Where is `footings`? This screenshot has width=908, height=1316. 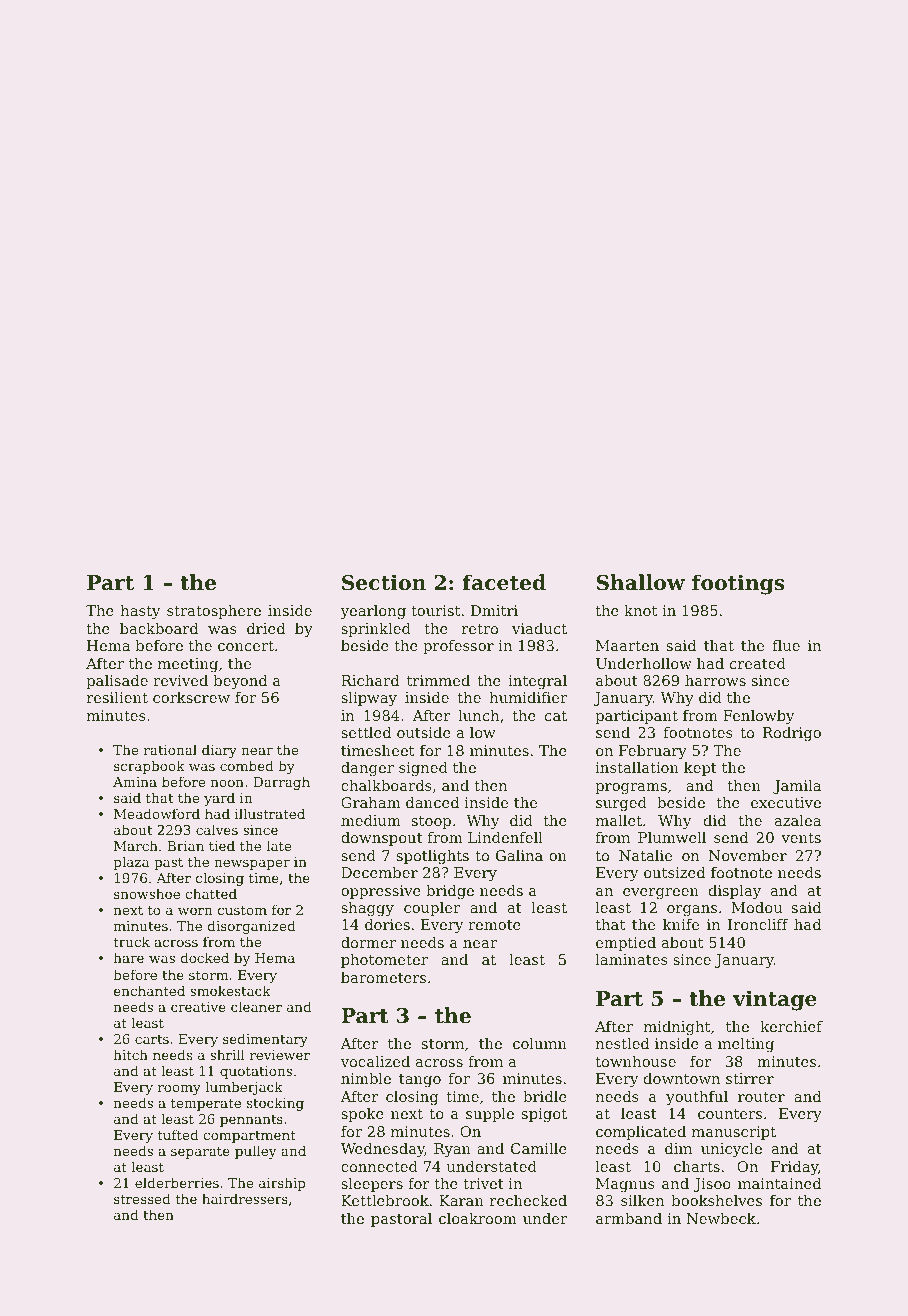
footings is located at coordinates (738, 584).
